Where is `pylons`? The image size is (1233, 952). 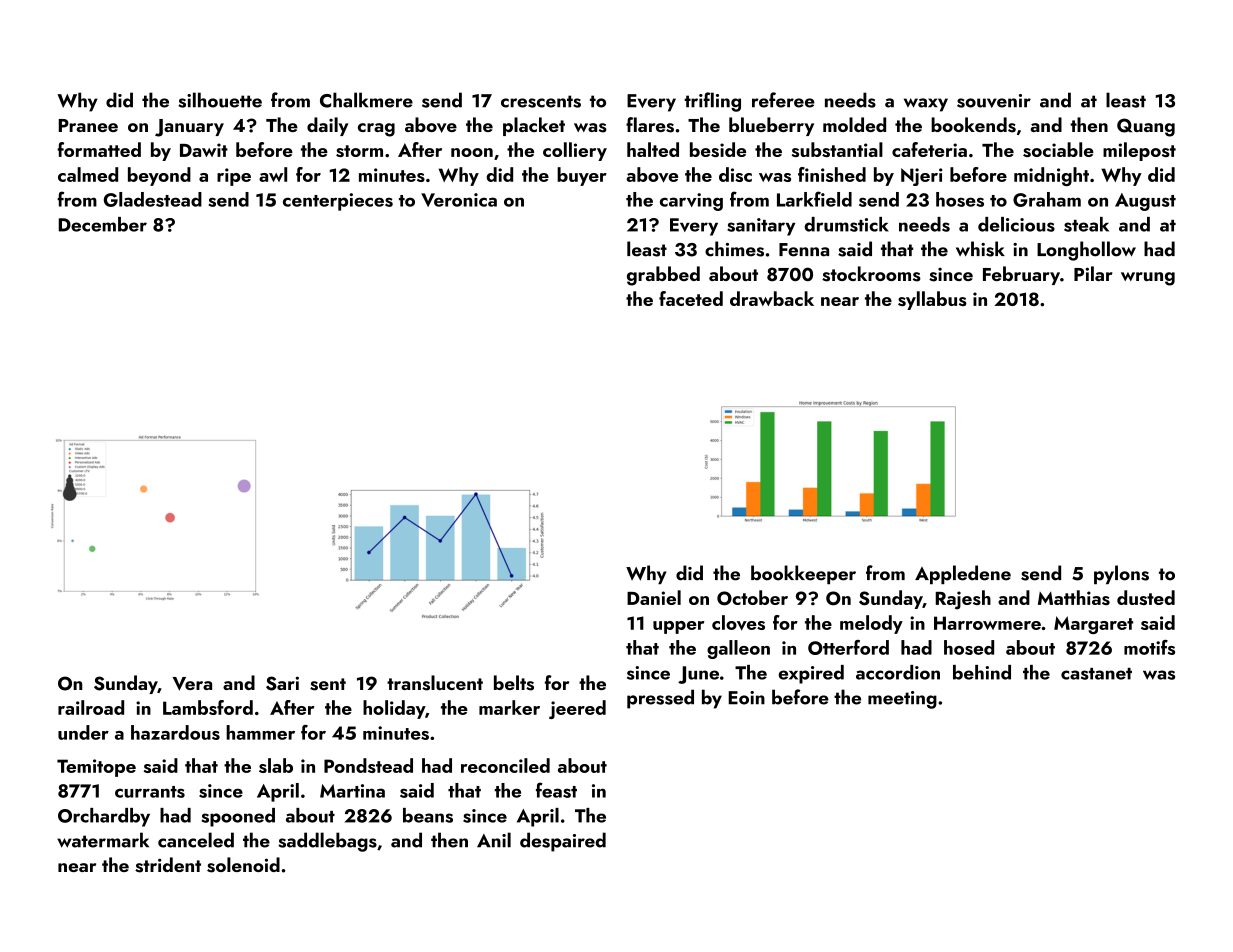
pylons is located at coordinates (1121, 574).
